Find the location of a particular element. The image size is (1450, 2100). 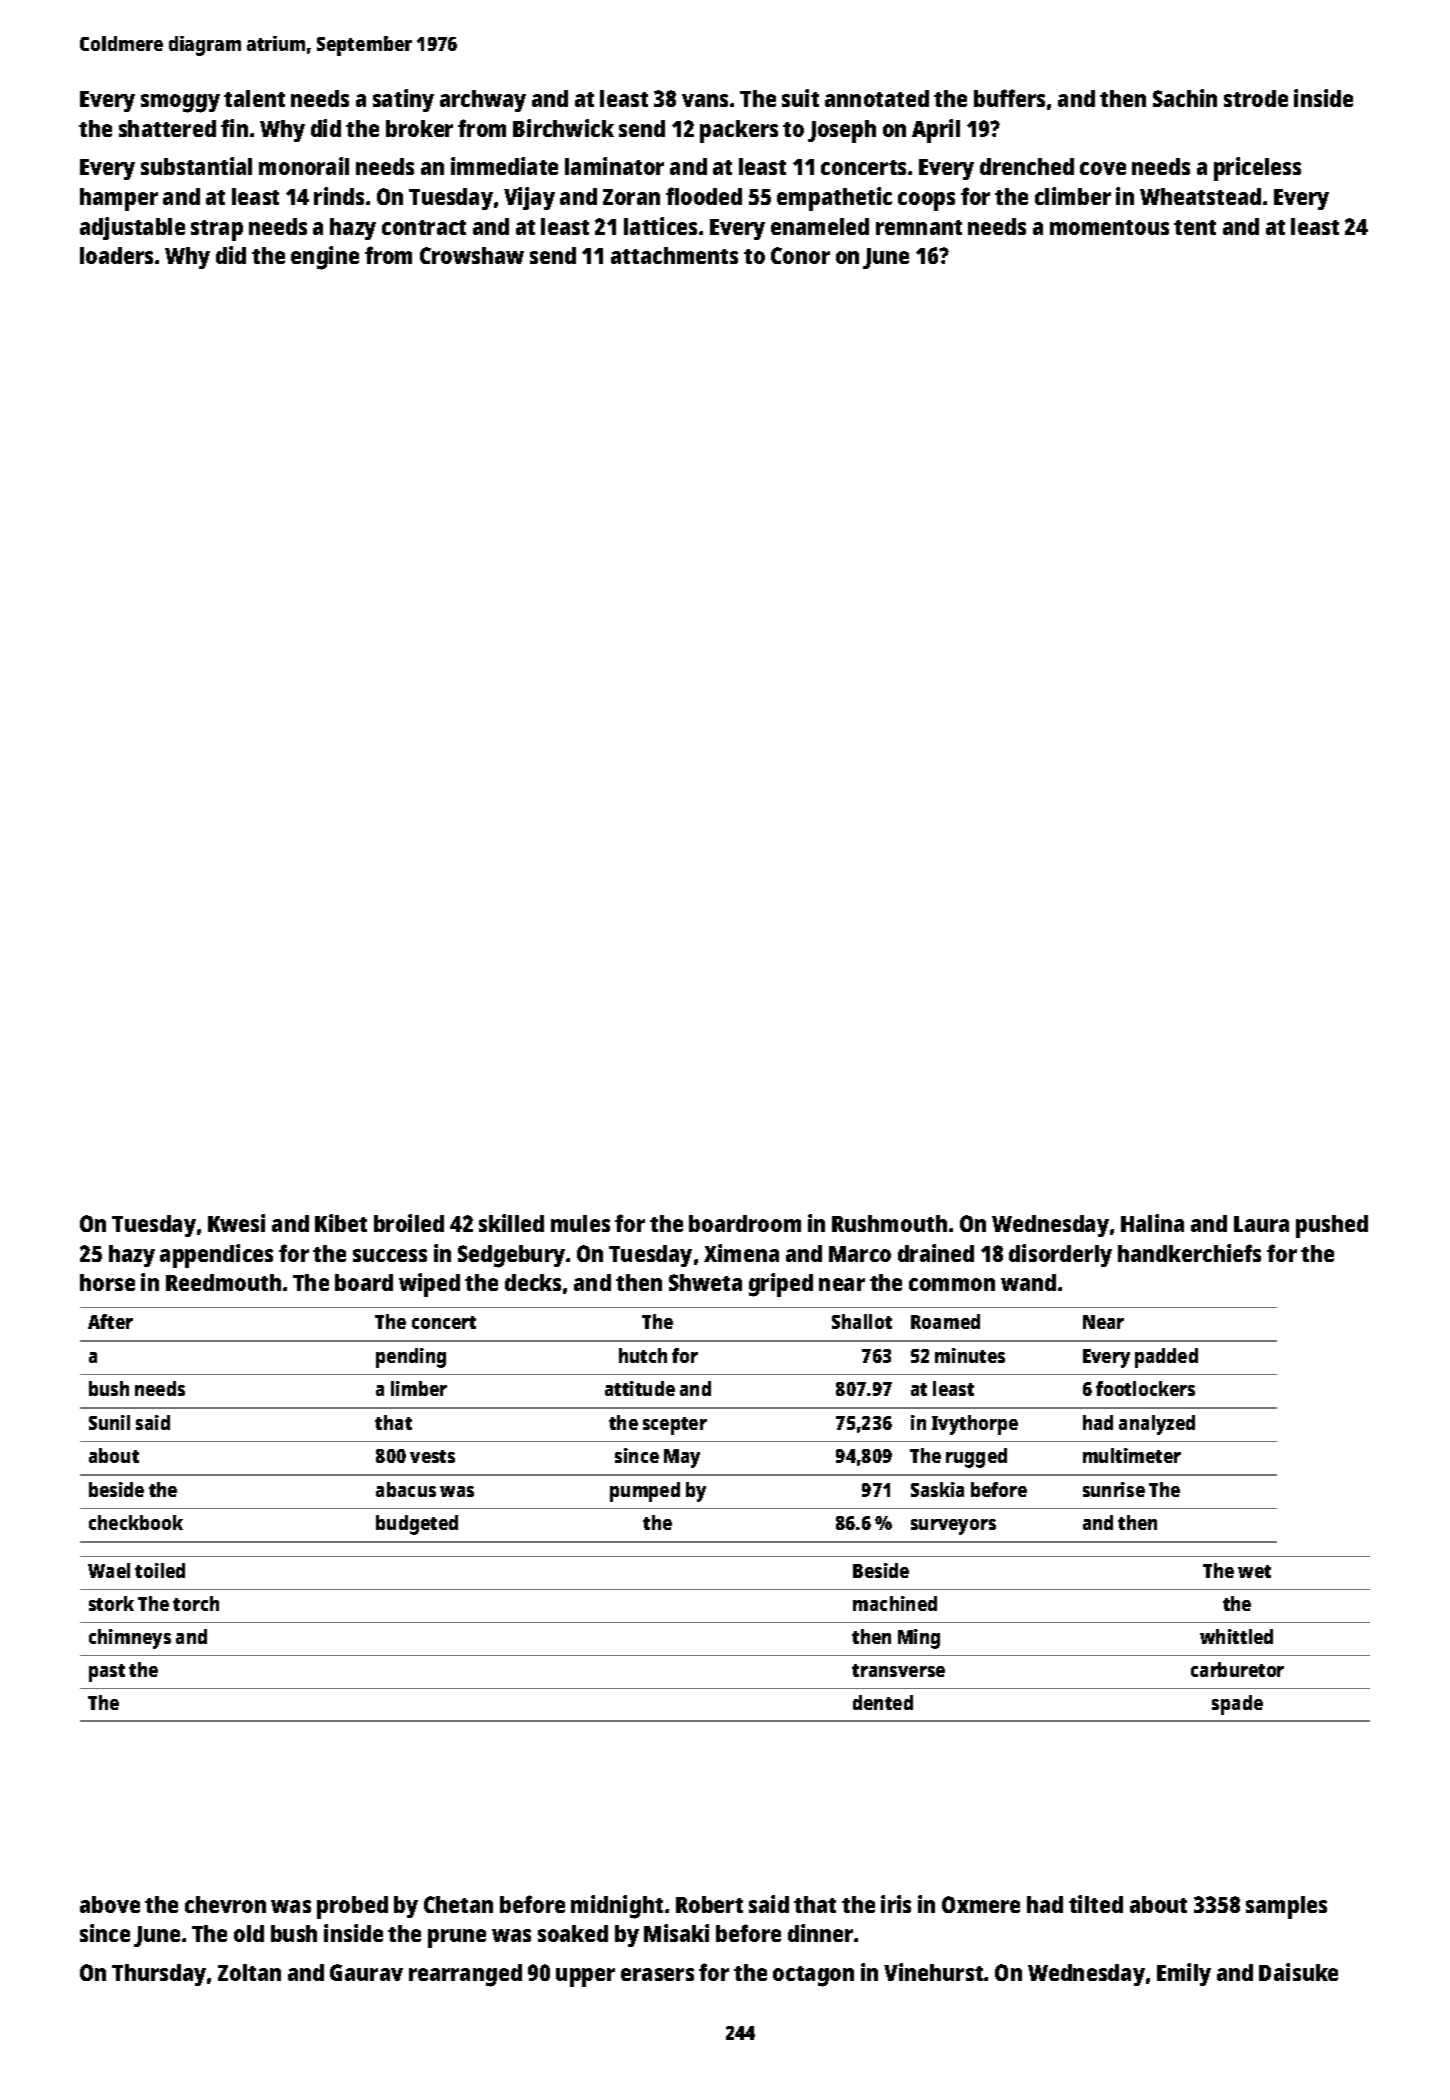

Chetan is located at coordinates (458, 1904).
